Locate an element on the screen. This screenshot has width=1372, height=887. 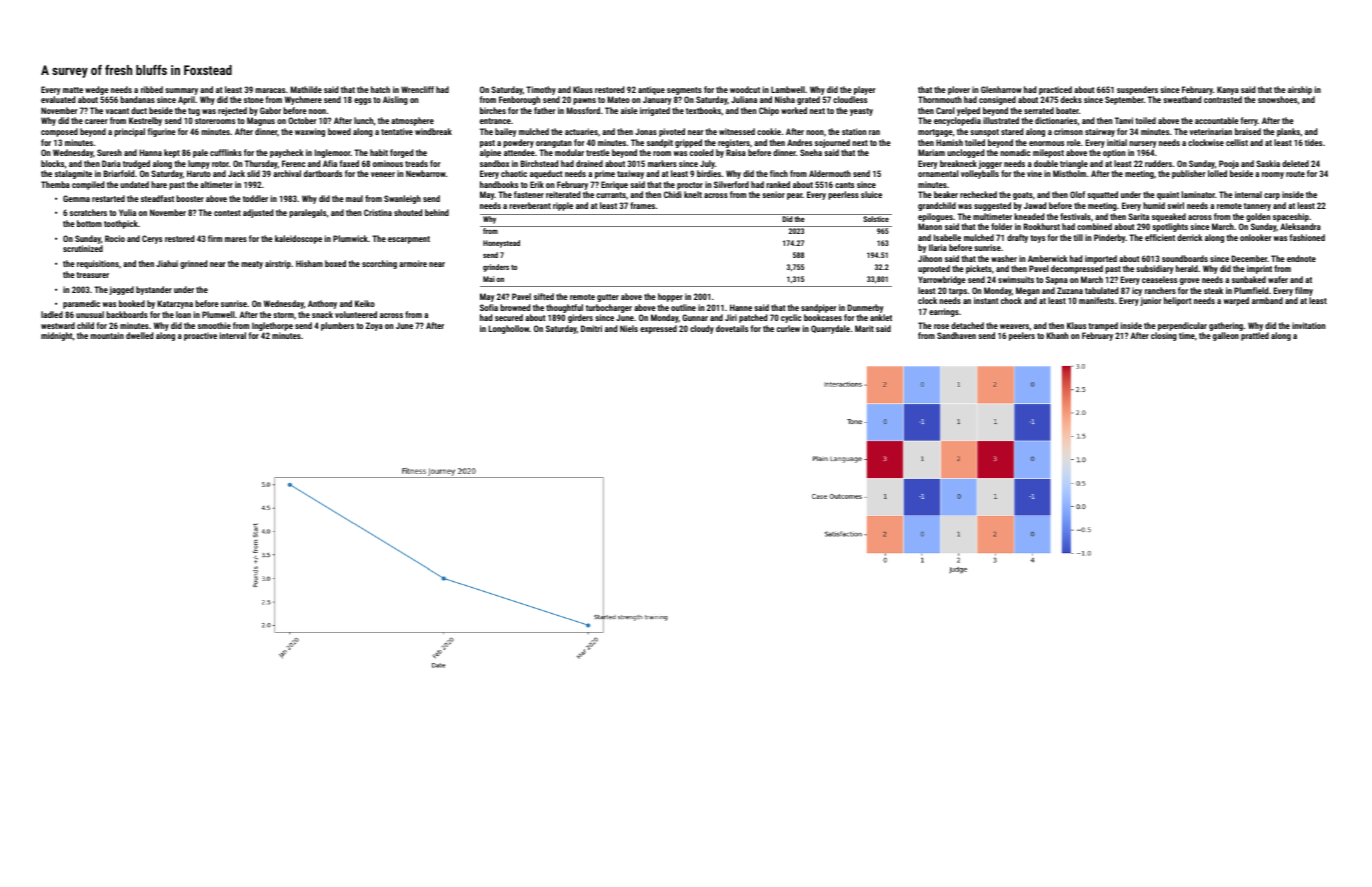
ceaseless is located at coordinates (1159, 279).
